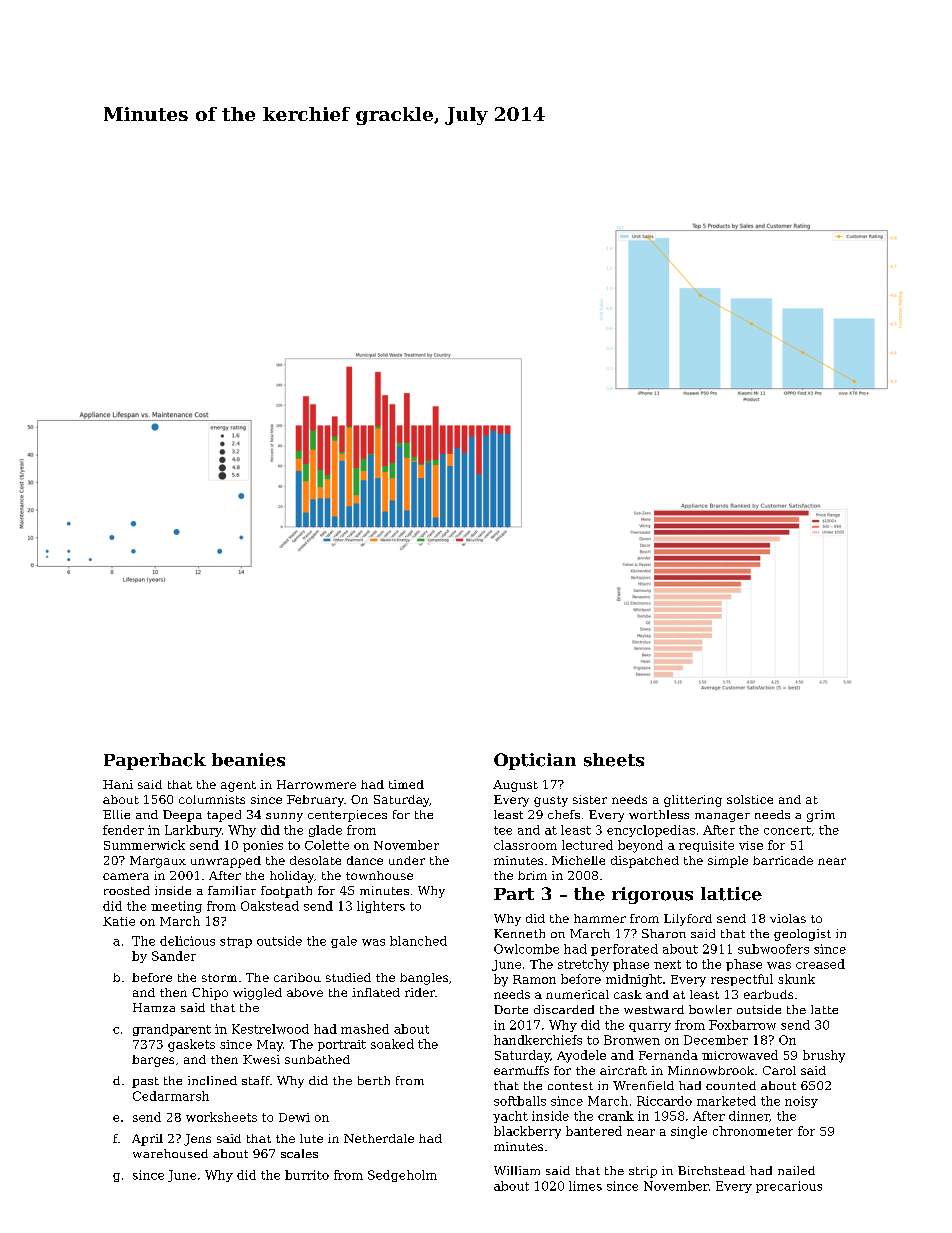 The width and height of the page is (952, 1233). Describe the element at coordinates (750, 799) in the page. I see `solstice` at that location.
